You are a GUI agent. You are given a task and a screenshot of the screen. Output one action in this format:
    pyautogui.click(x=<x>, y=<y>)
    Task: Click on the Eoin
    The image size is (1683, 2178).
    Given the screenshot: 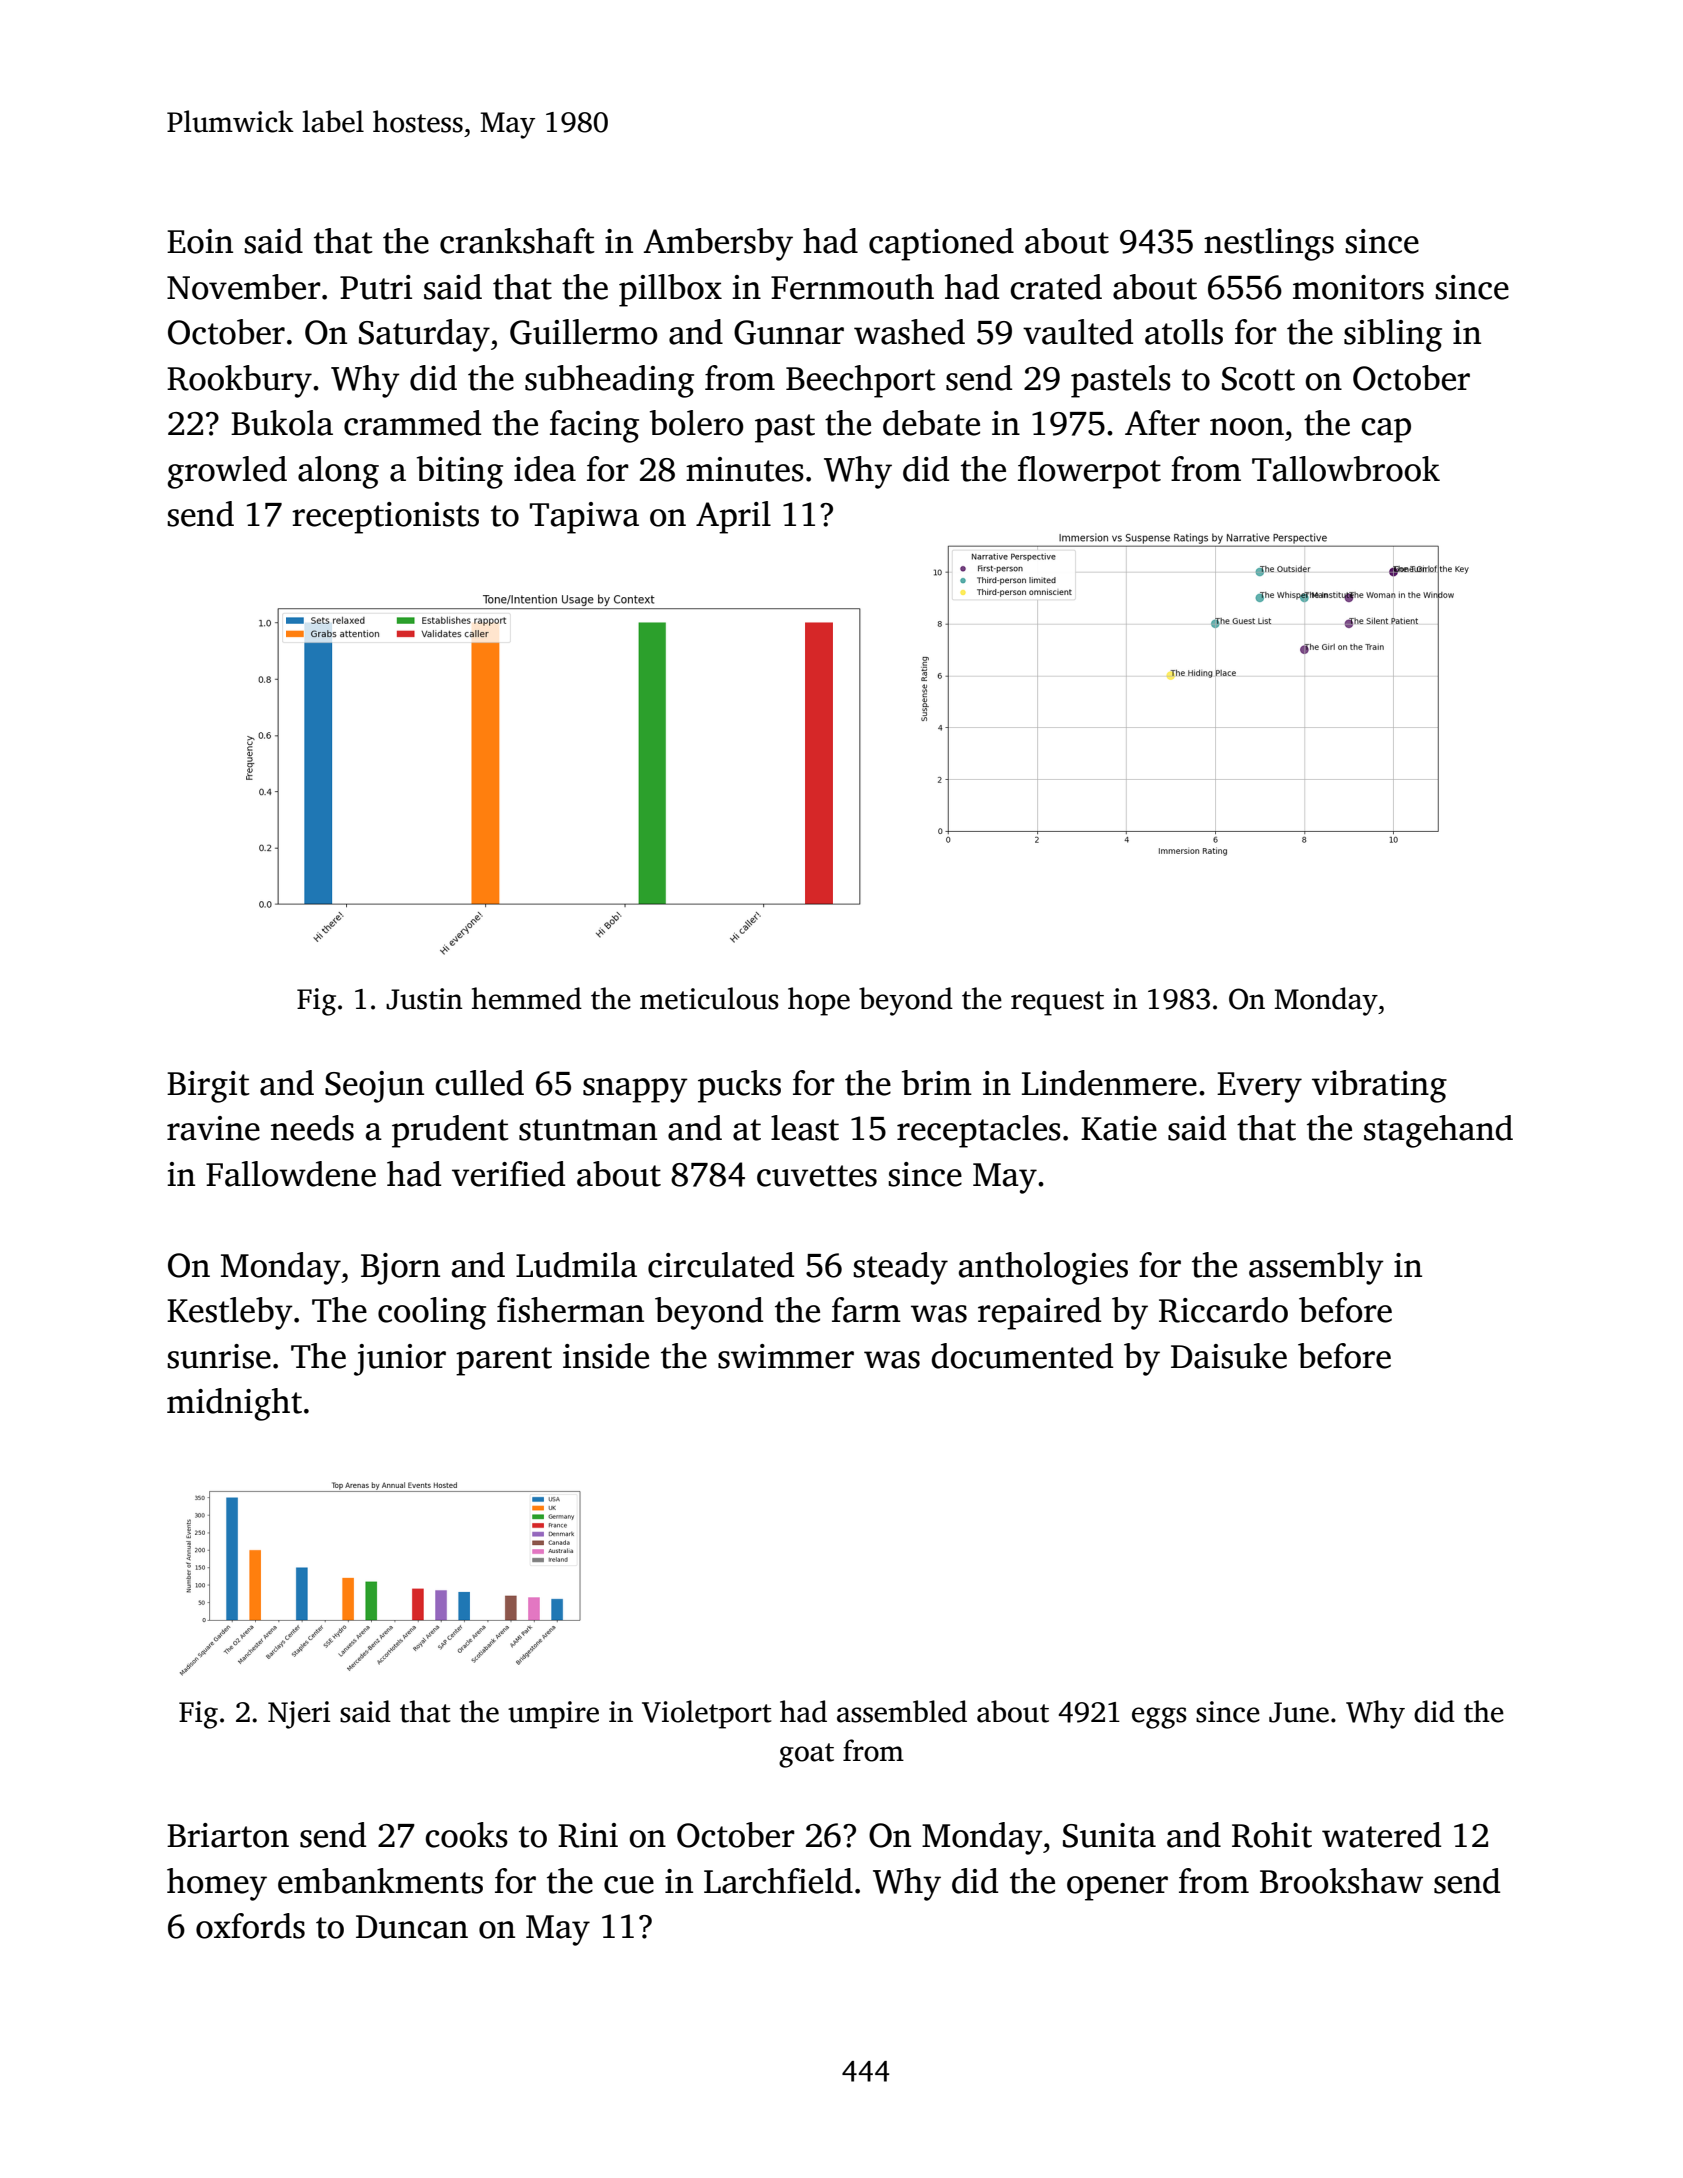 What is the action you would take?
    pyautogui.click(x=200, y=241)
